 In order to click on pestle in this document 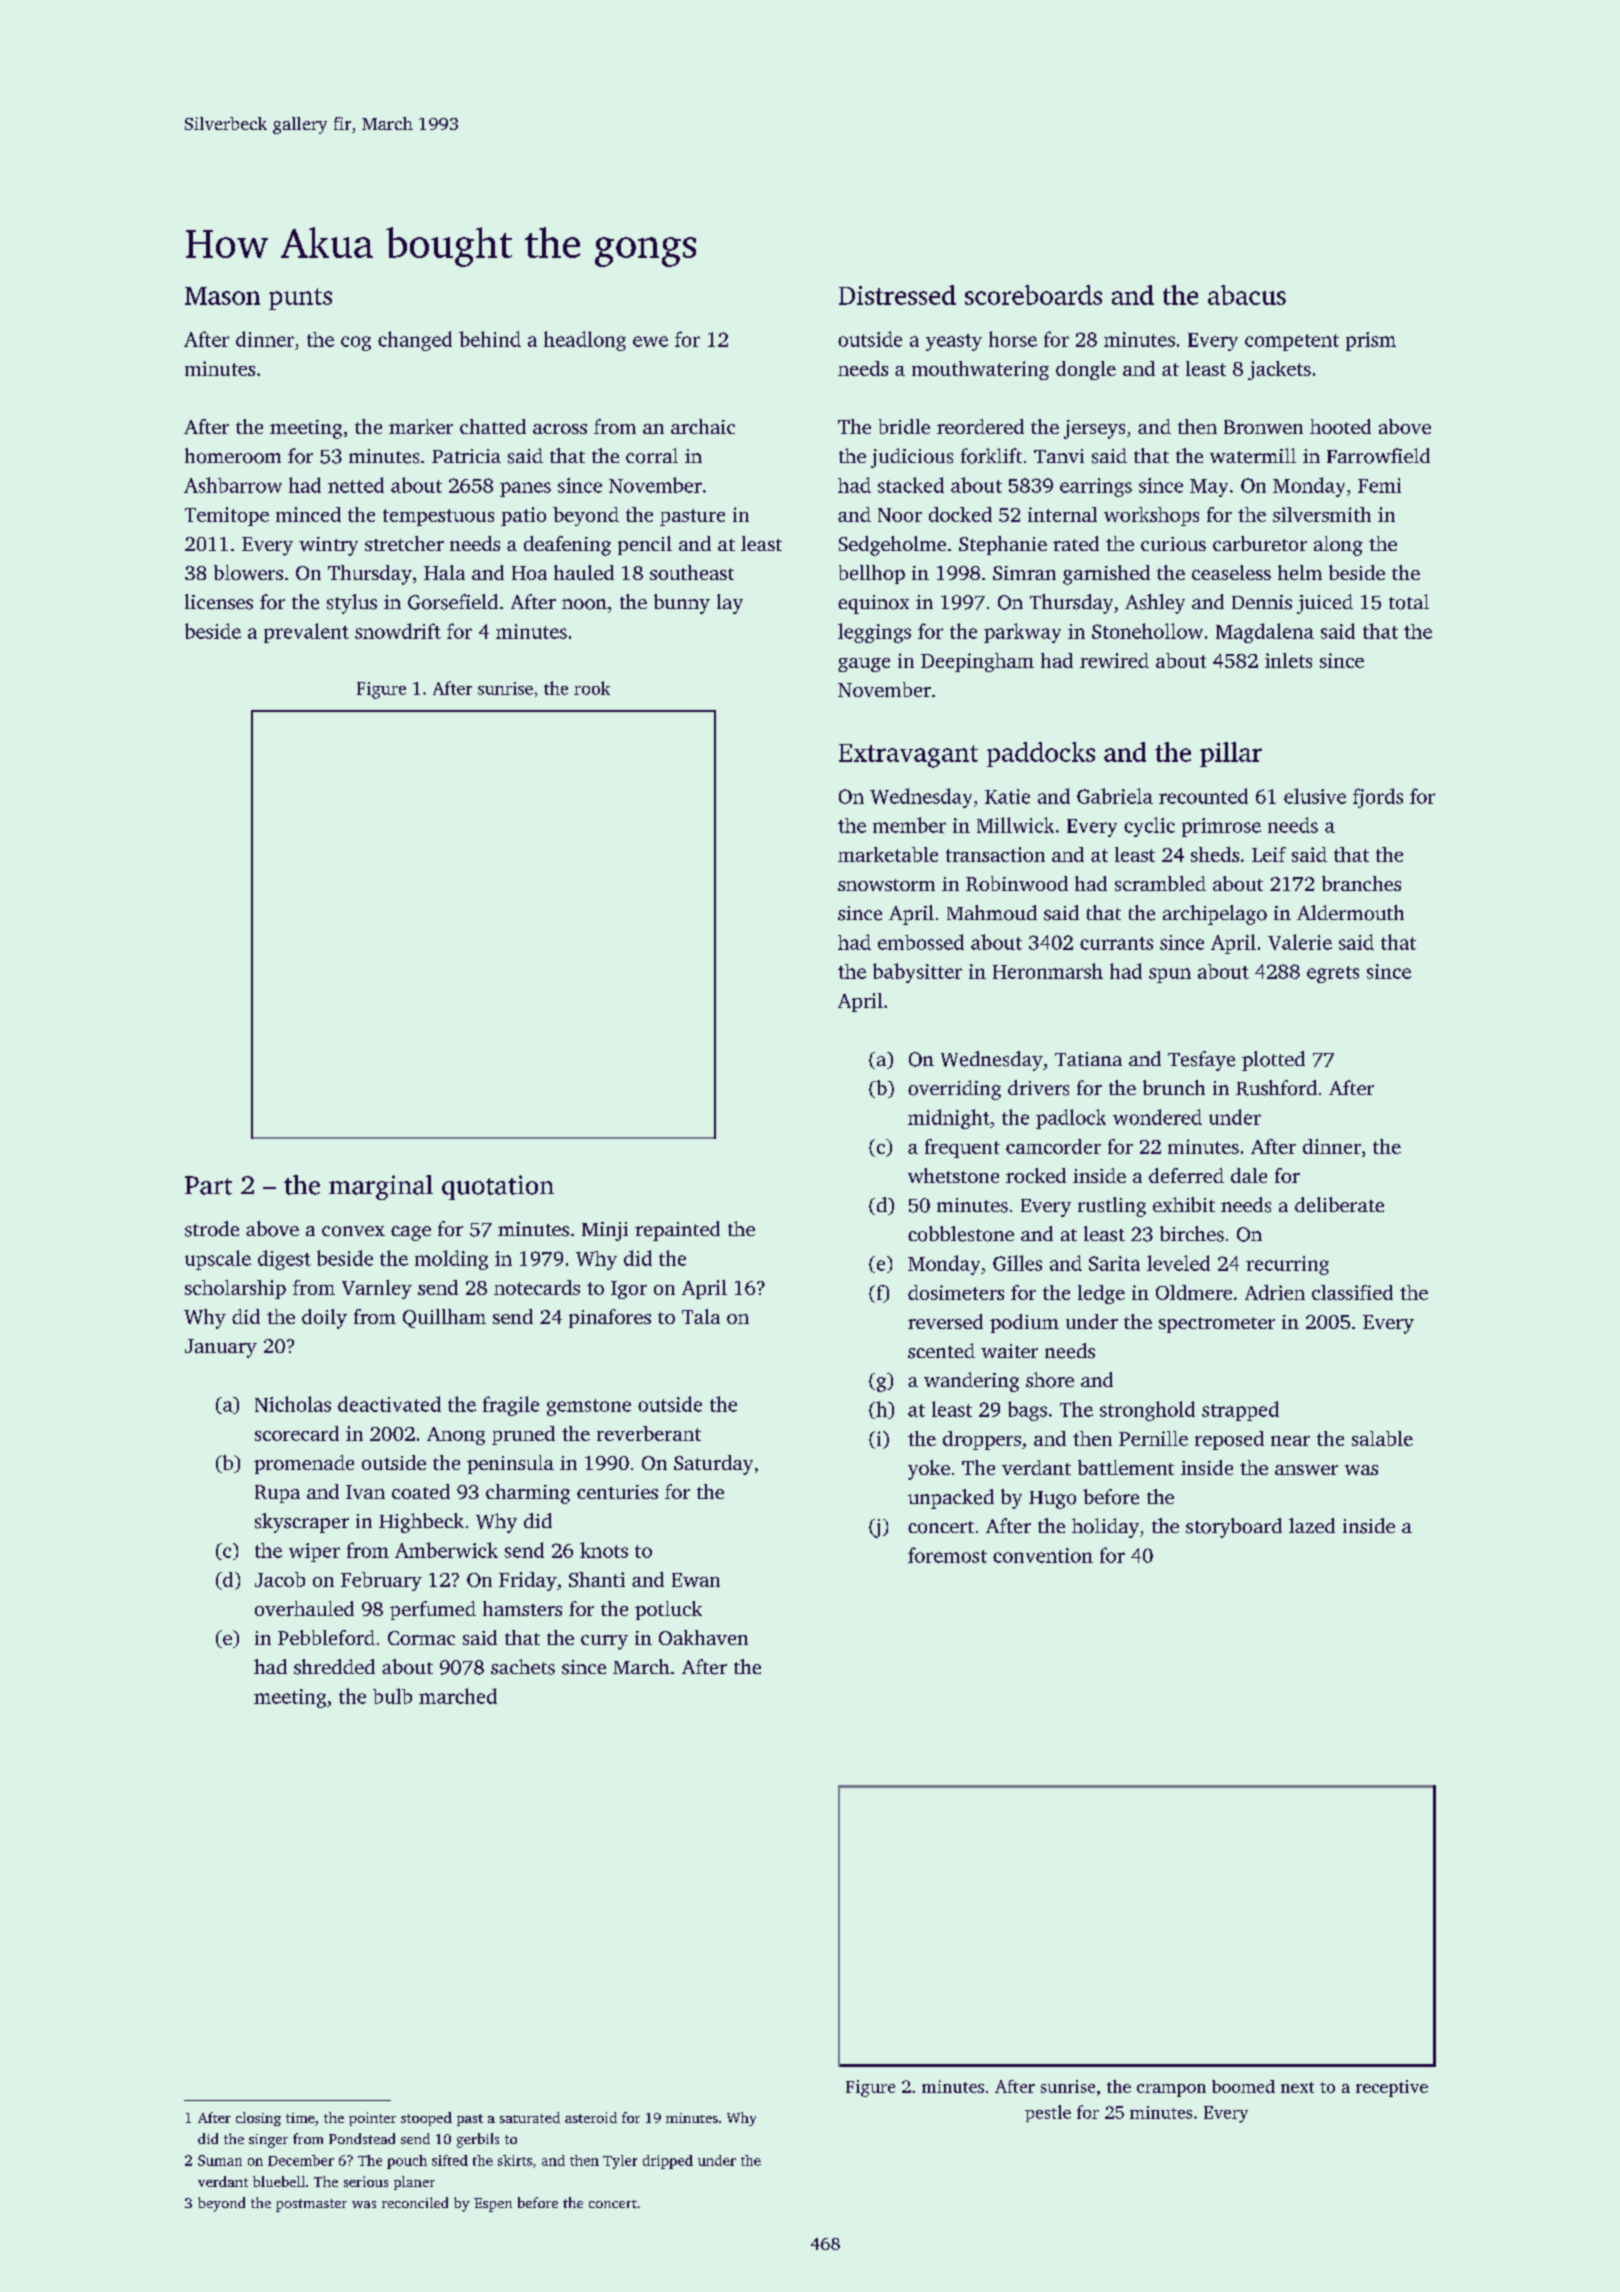, I will do `click(1048, 2113)`.
